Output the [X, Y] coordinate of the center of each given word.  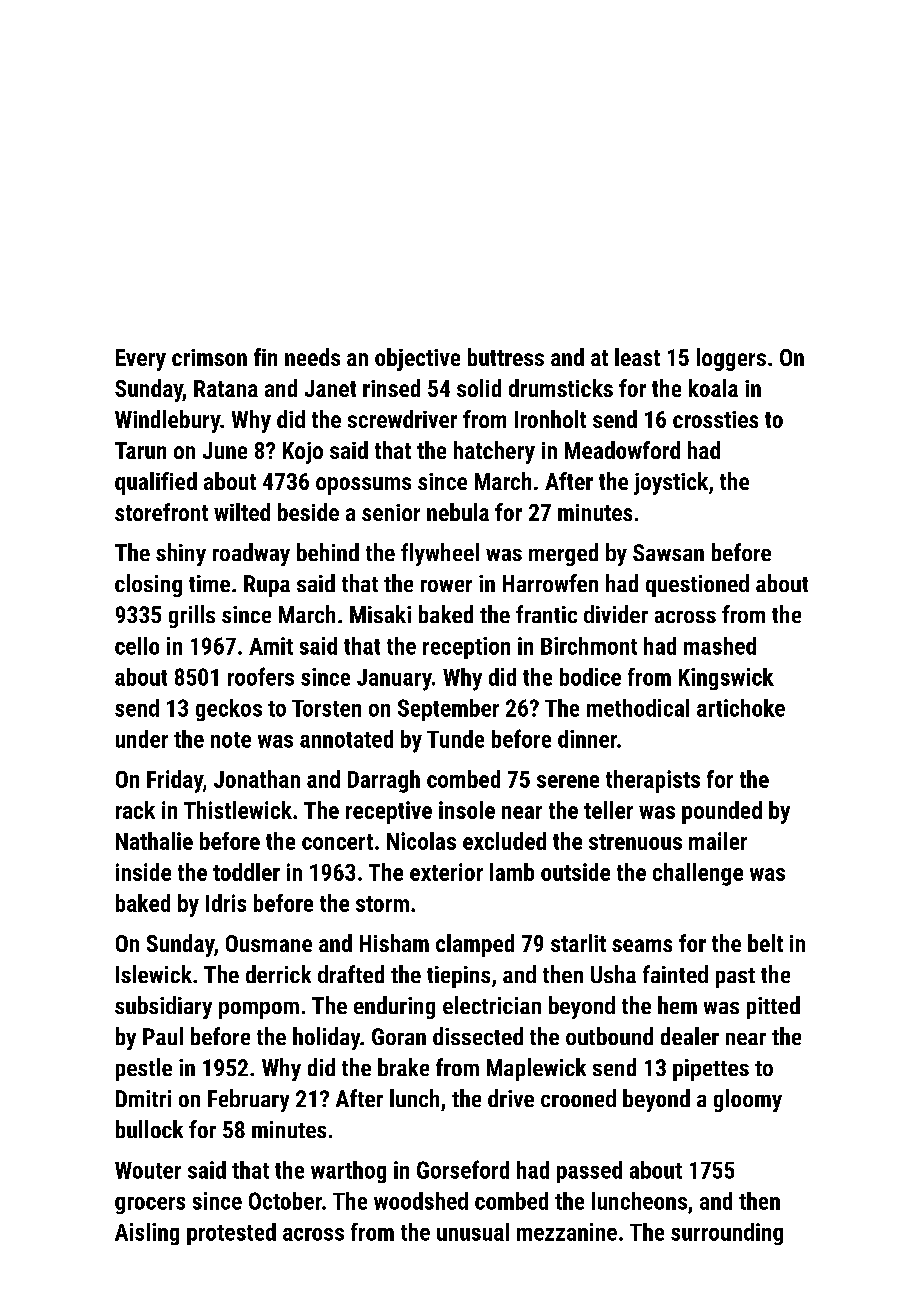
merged [563, 554]
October [285, 1201]
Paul [163, 1036]
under [142, 739]
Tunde [455, 739]
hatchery [494, 452]
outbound [609, 1036]
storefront [161, 512]
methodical [638, 708]
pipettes [711, 1070]
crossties [715, 419]
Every [141, 360]
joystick [671, 483]
